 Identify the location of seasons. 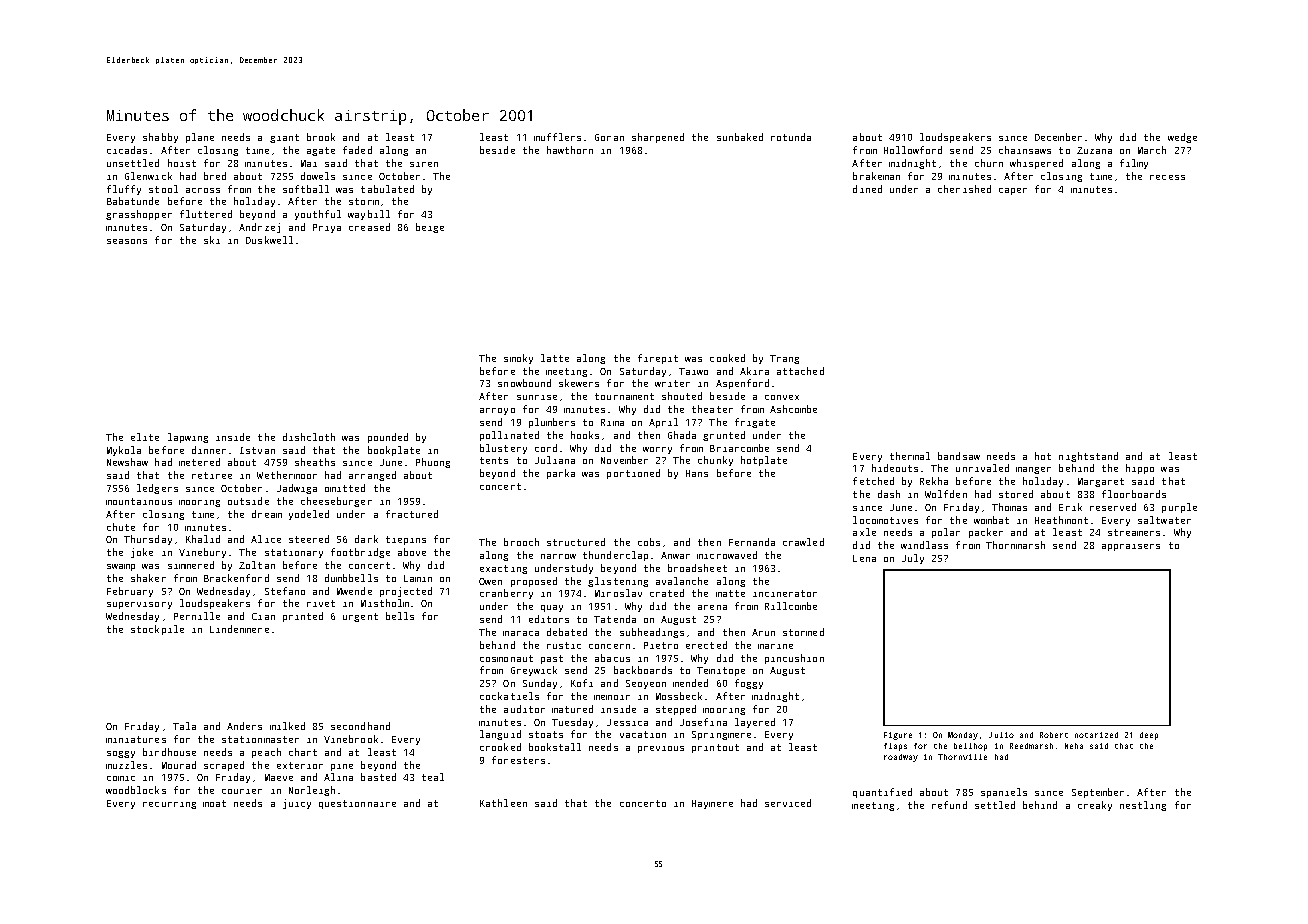
(127, 241).
